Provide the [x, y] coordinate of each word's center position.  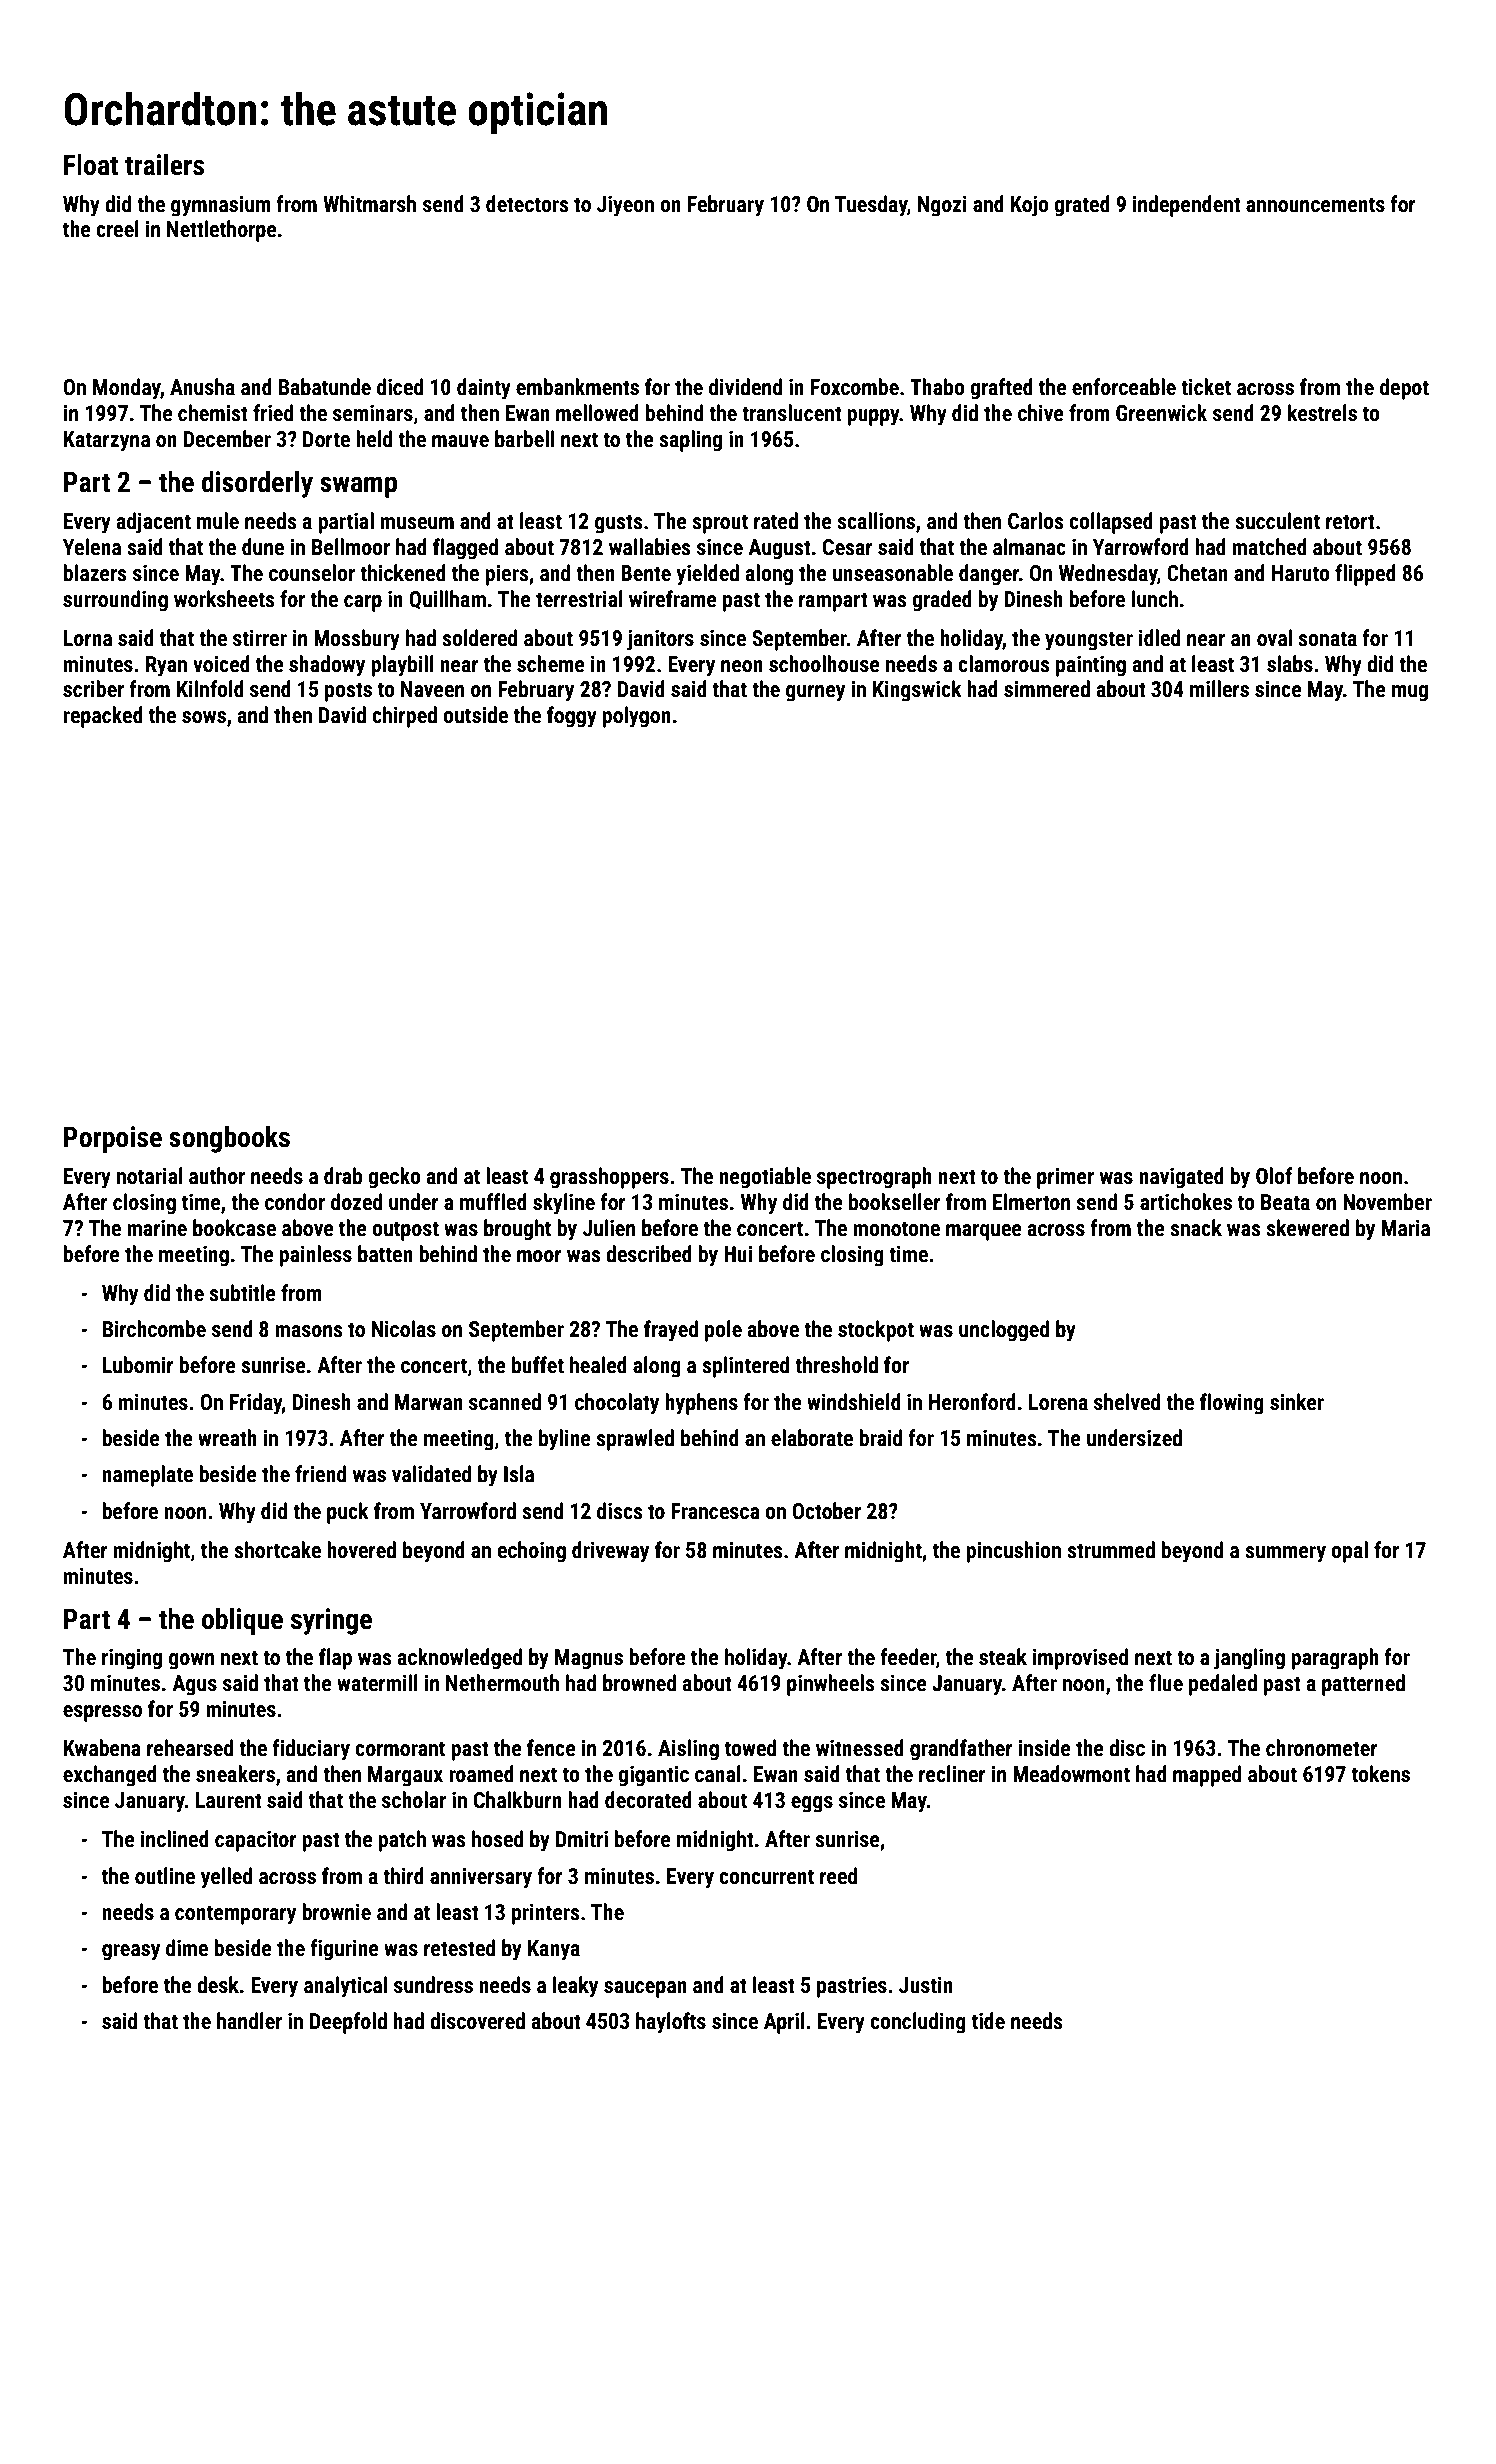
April [784, 2023]
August [779, 549]
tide [988, 2021]
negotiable [765, 1178]
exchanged [110, 1776]
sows [204, 717]
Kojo [1030, 206]
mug [1410, 693]
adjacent [153, 523]
